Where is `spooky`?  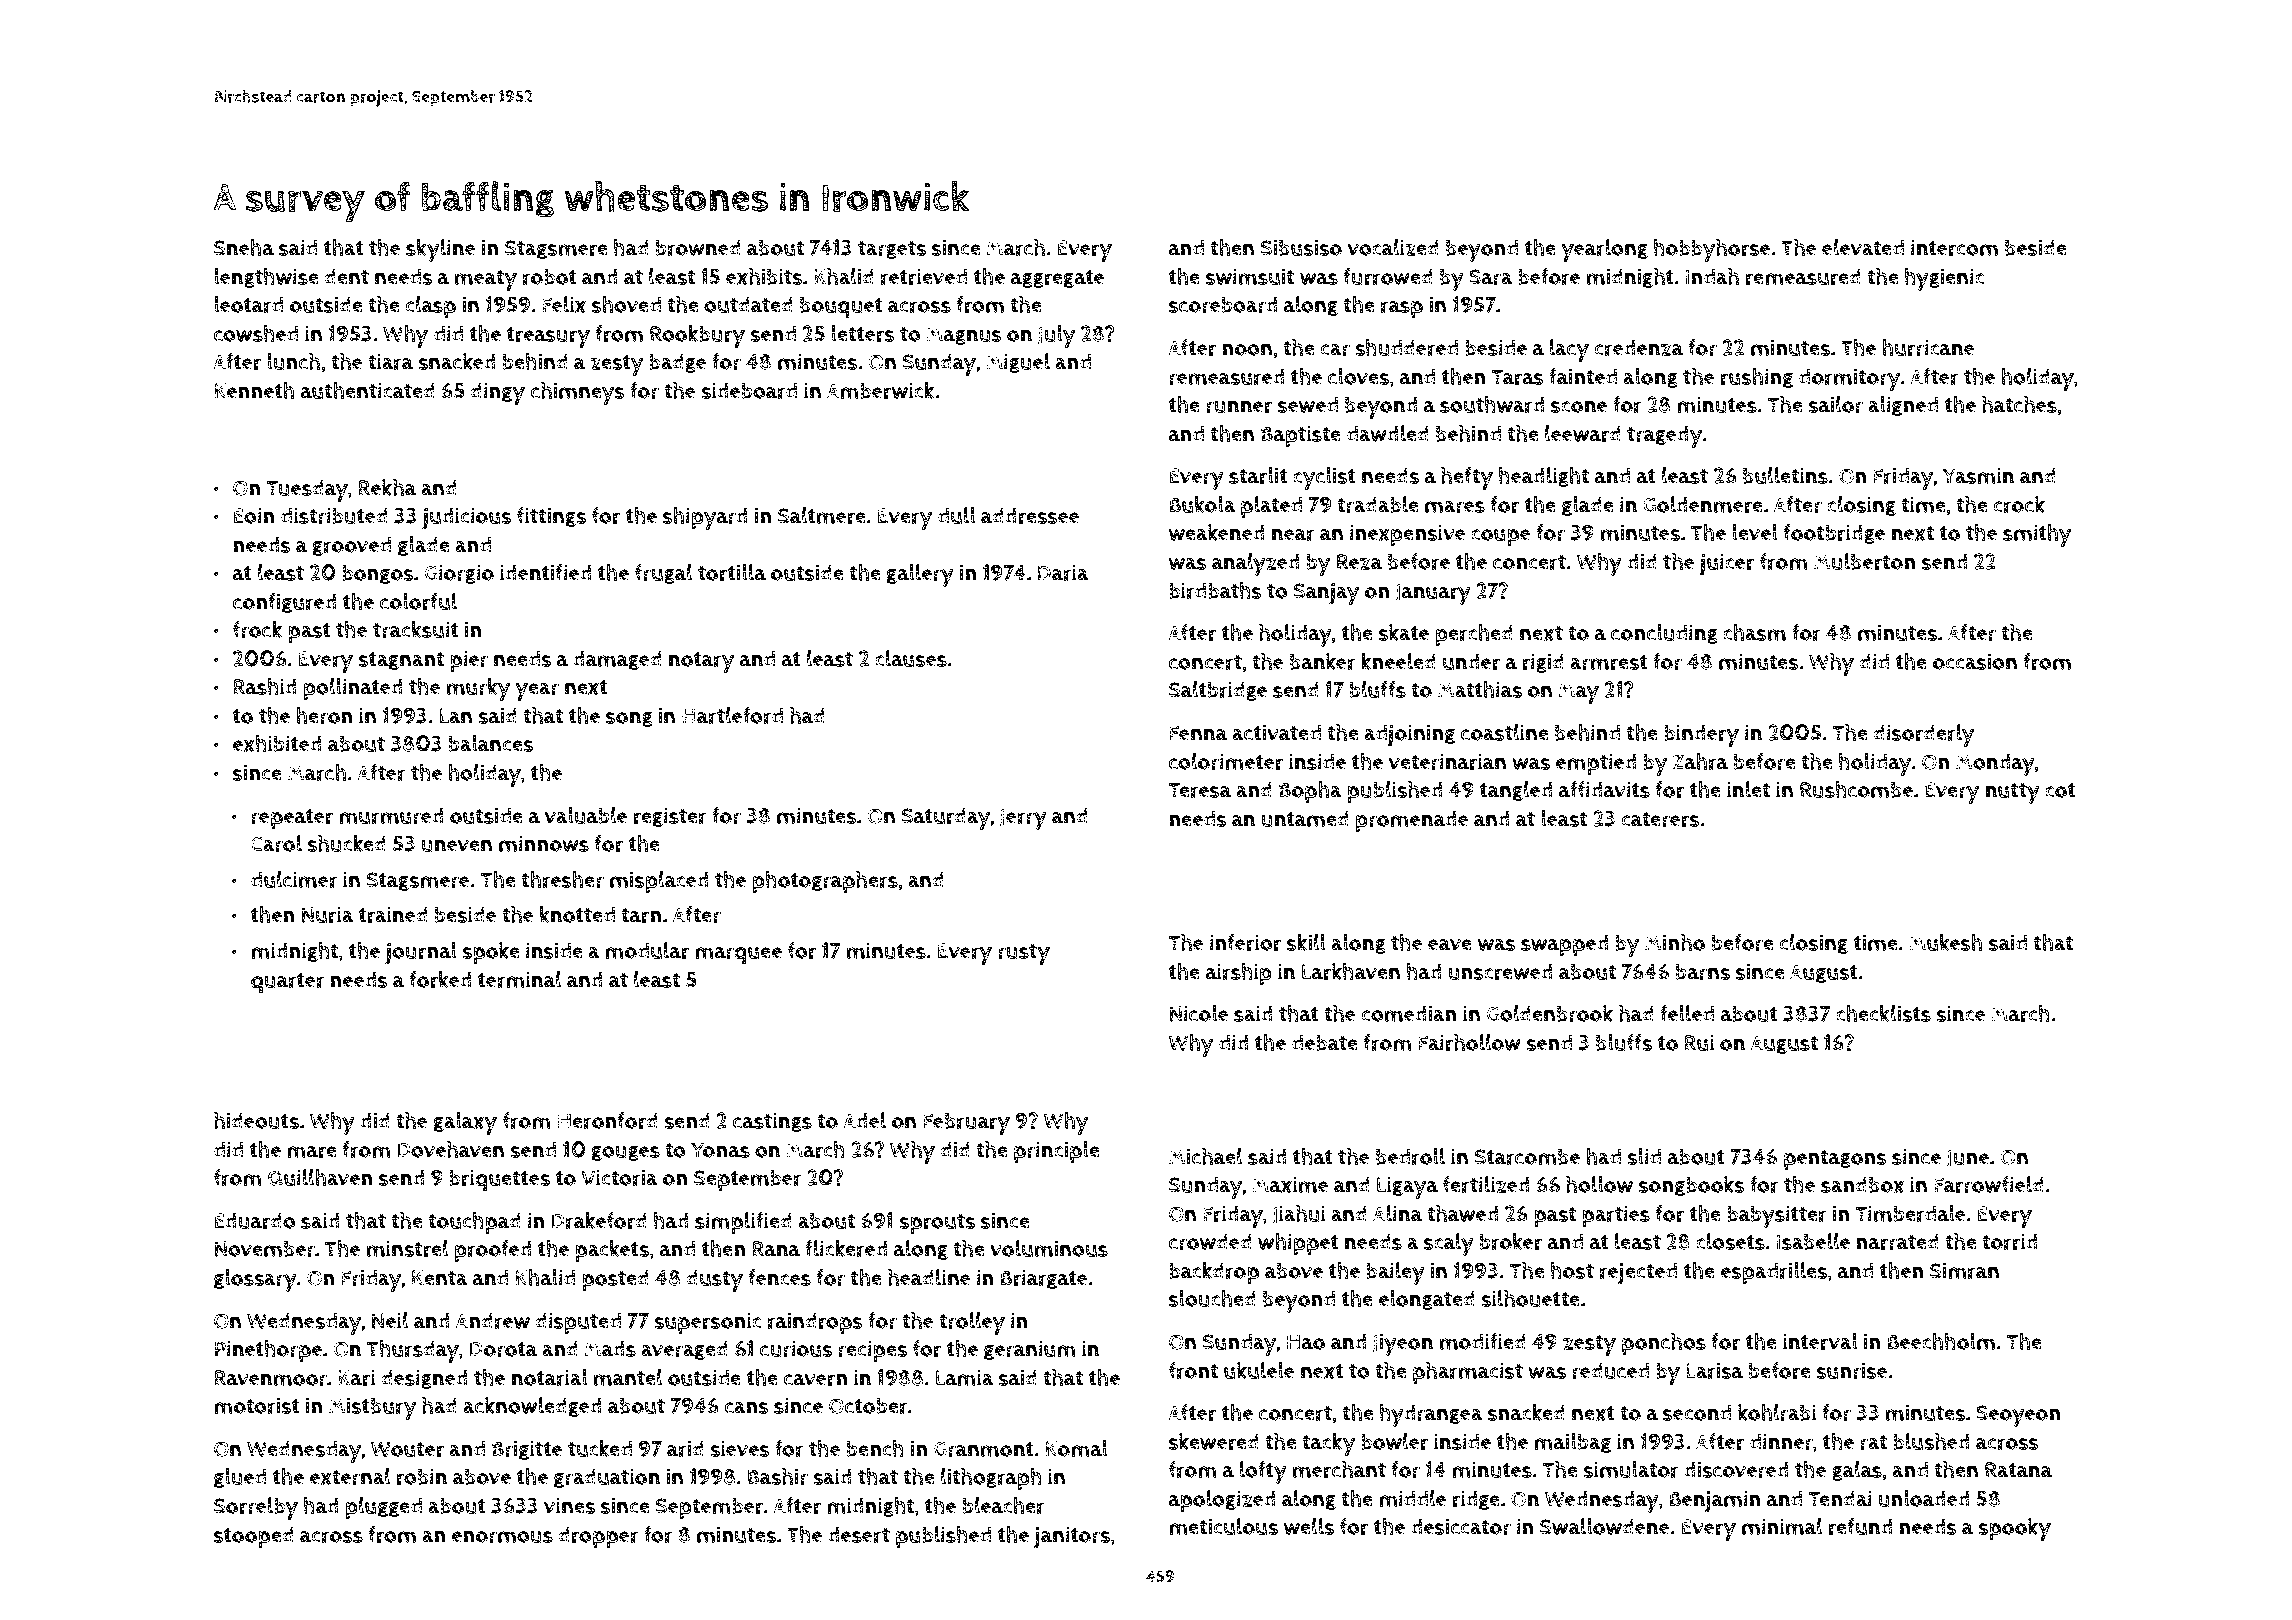 spooky is located at coordinates (2014, 1529).
